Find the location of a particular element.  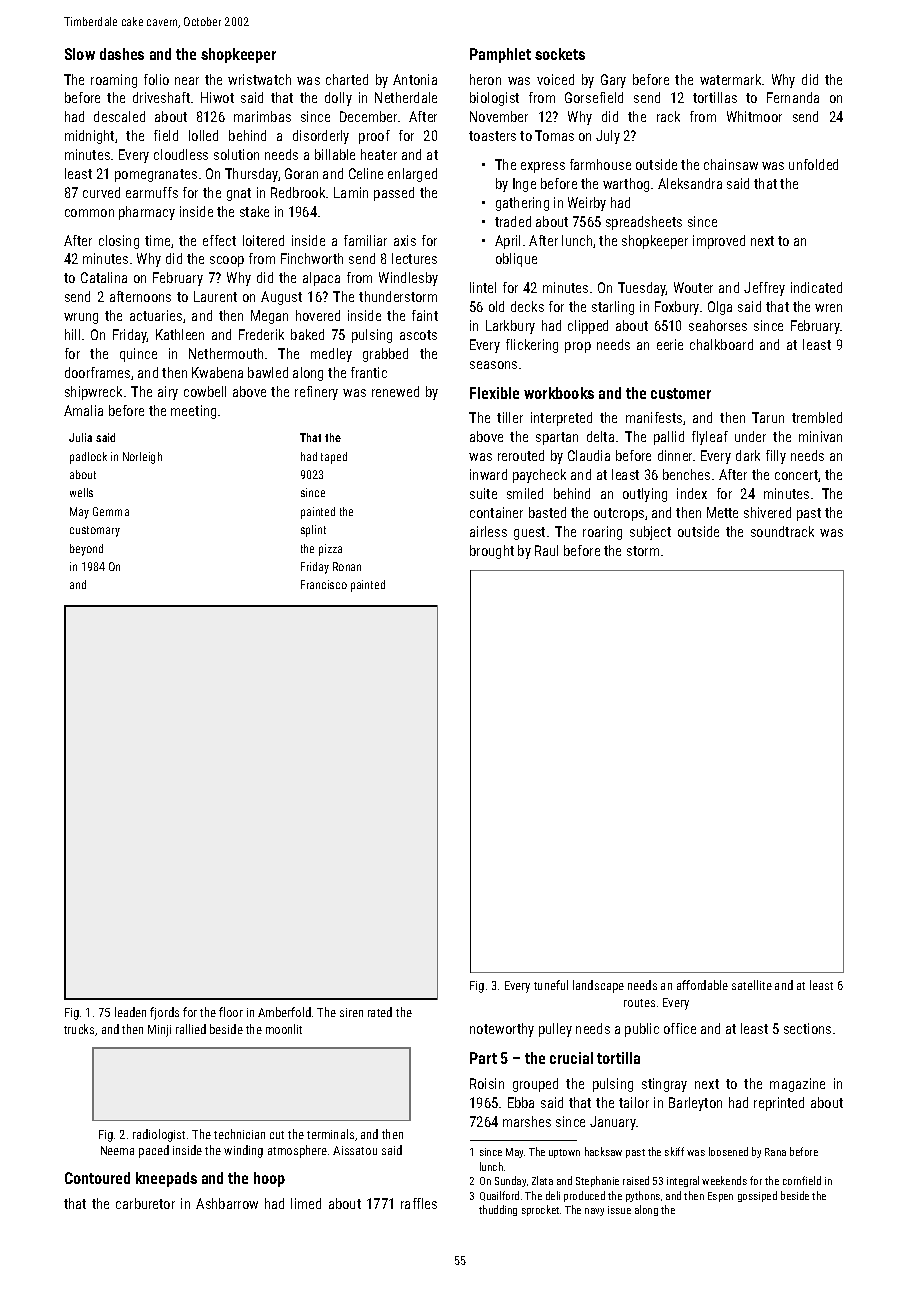

indicated is located at coordinates (816, 287).
